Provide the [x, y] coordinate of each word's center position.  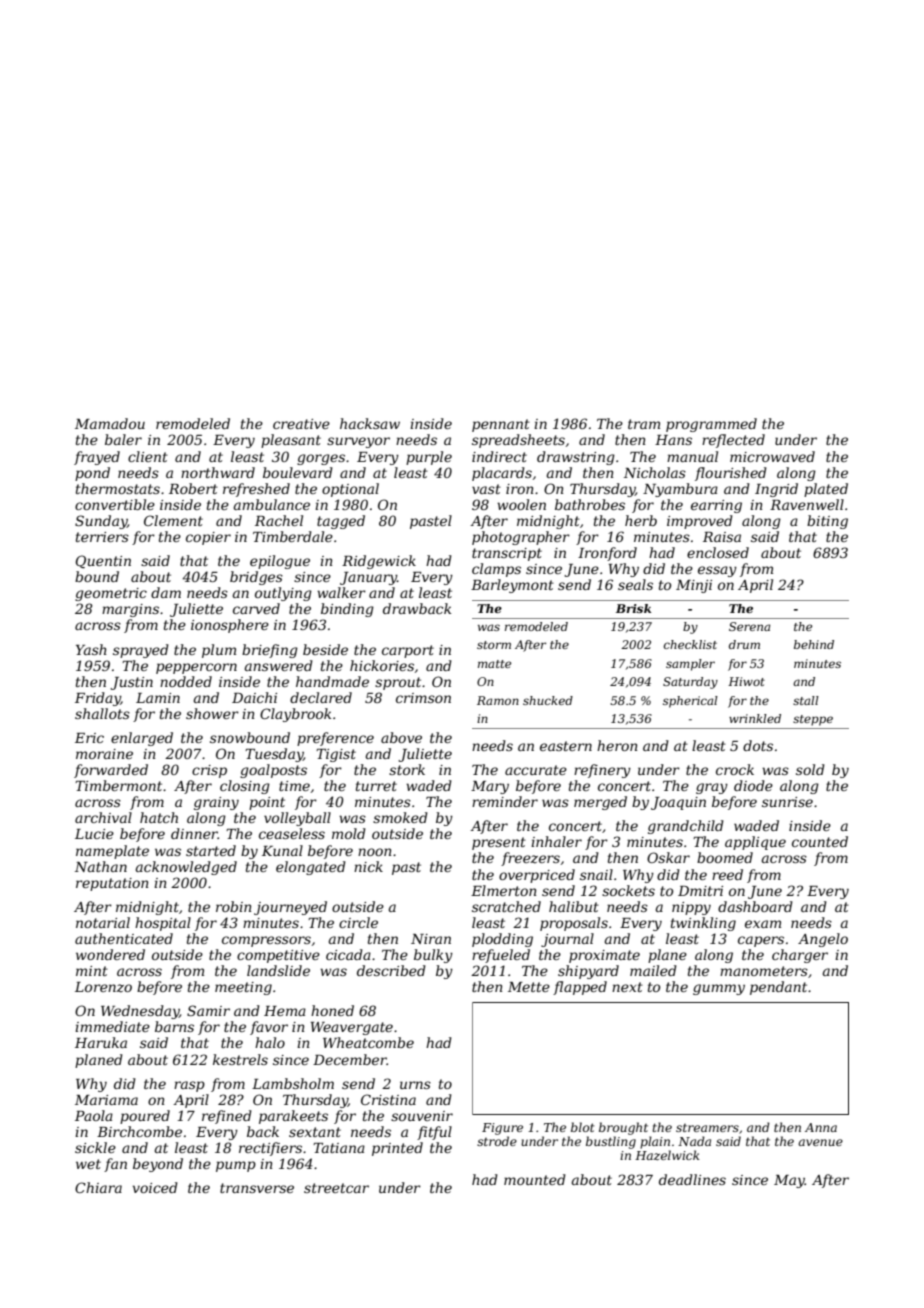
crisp [209, 771]
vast [486, 489]
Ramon [498, 700]
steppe [813, 720]
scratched [506, 906]
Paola [94, 1115]
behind [814, 644]
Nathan [101, 866]
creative [301, 424]
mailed [653, 970]
